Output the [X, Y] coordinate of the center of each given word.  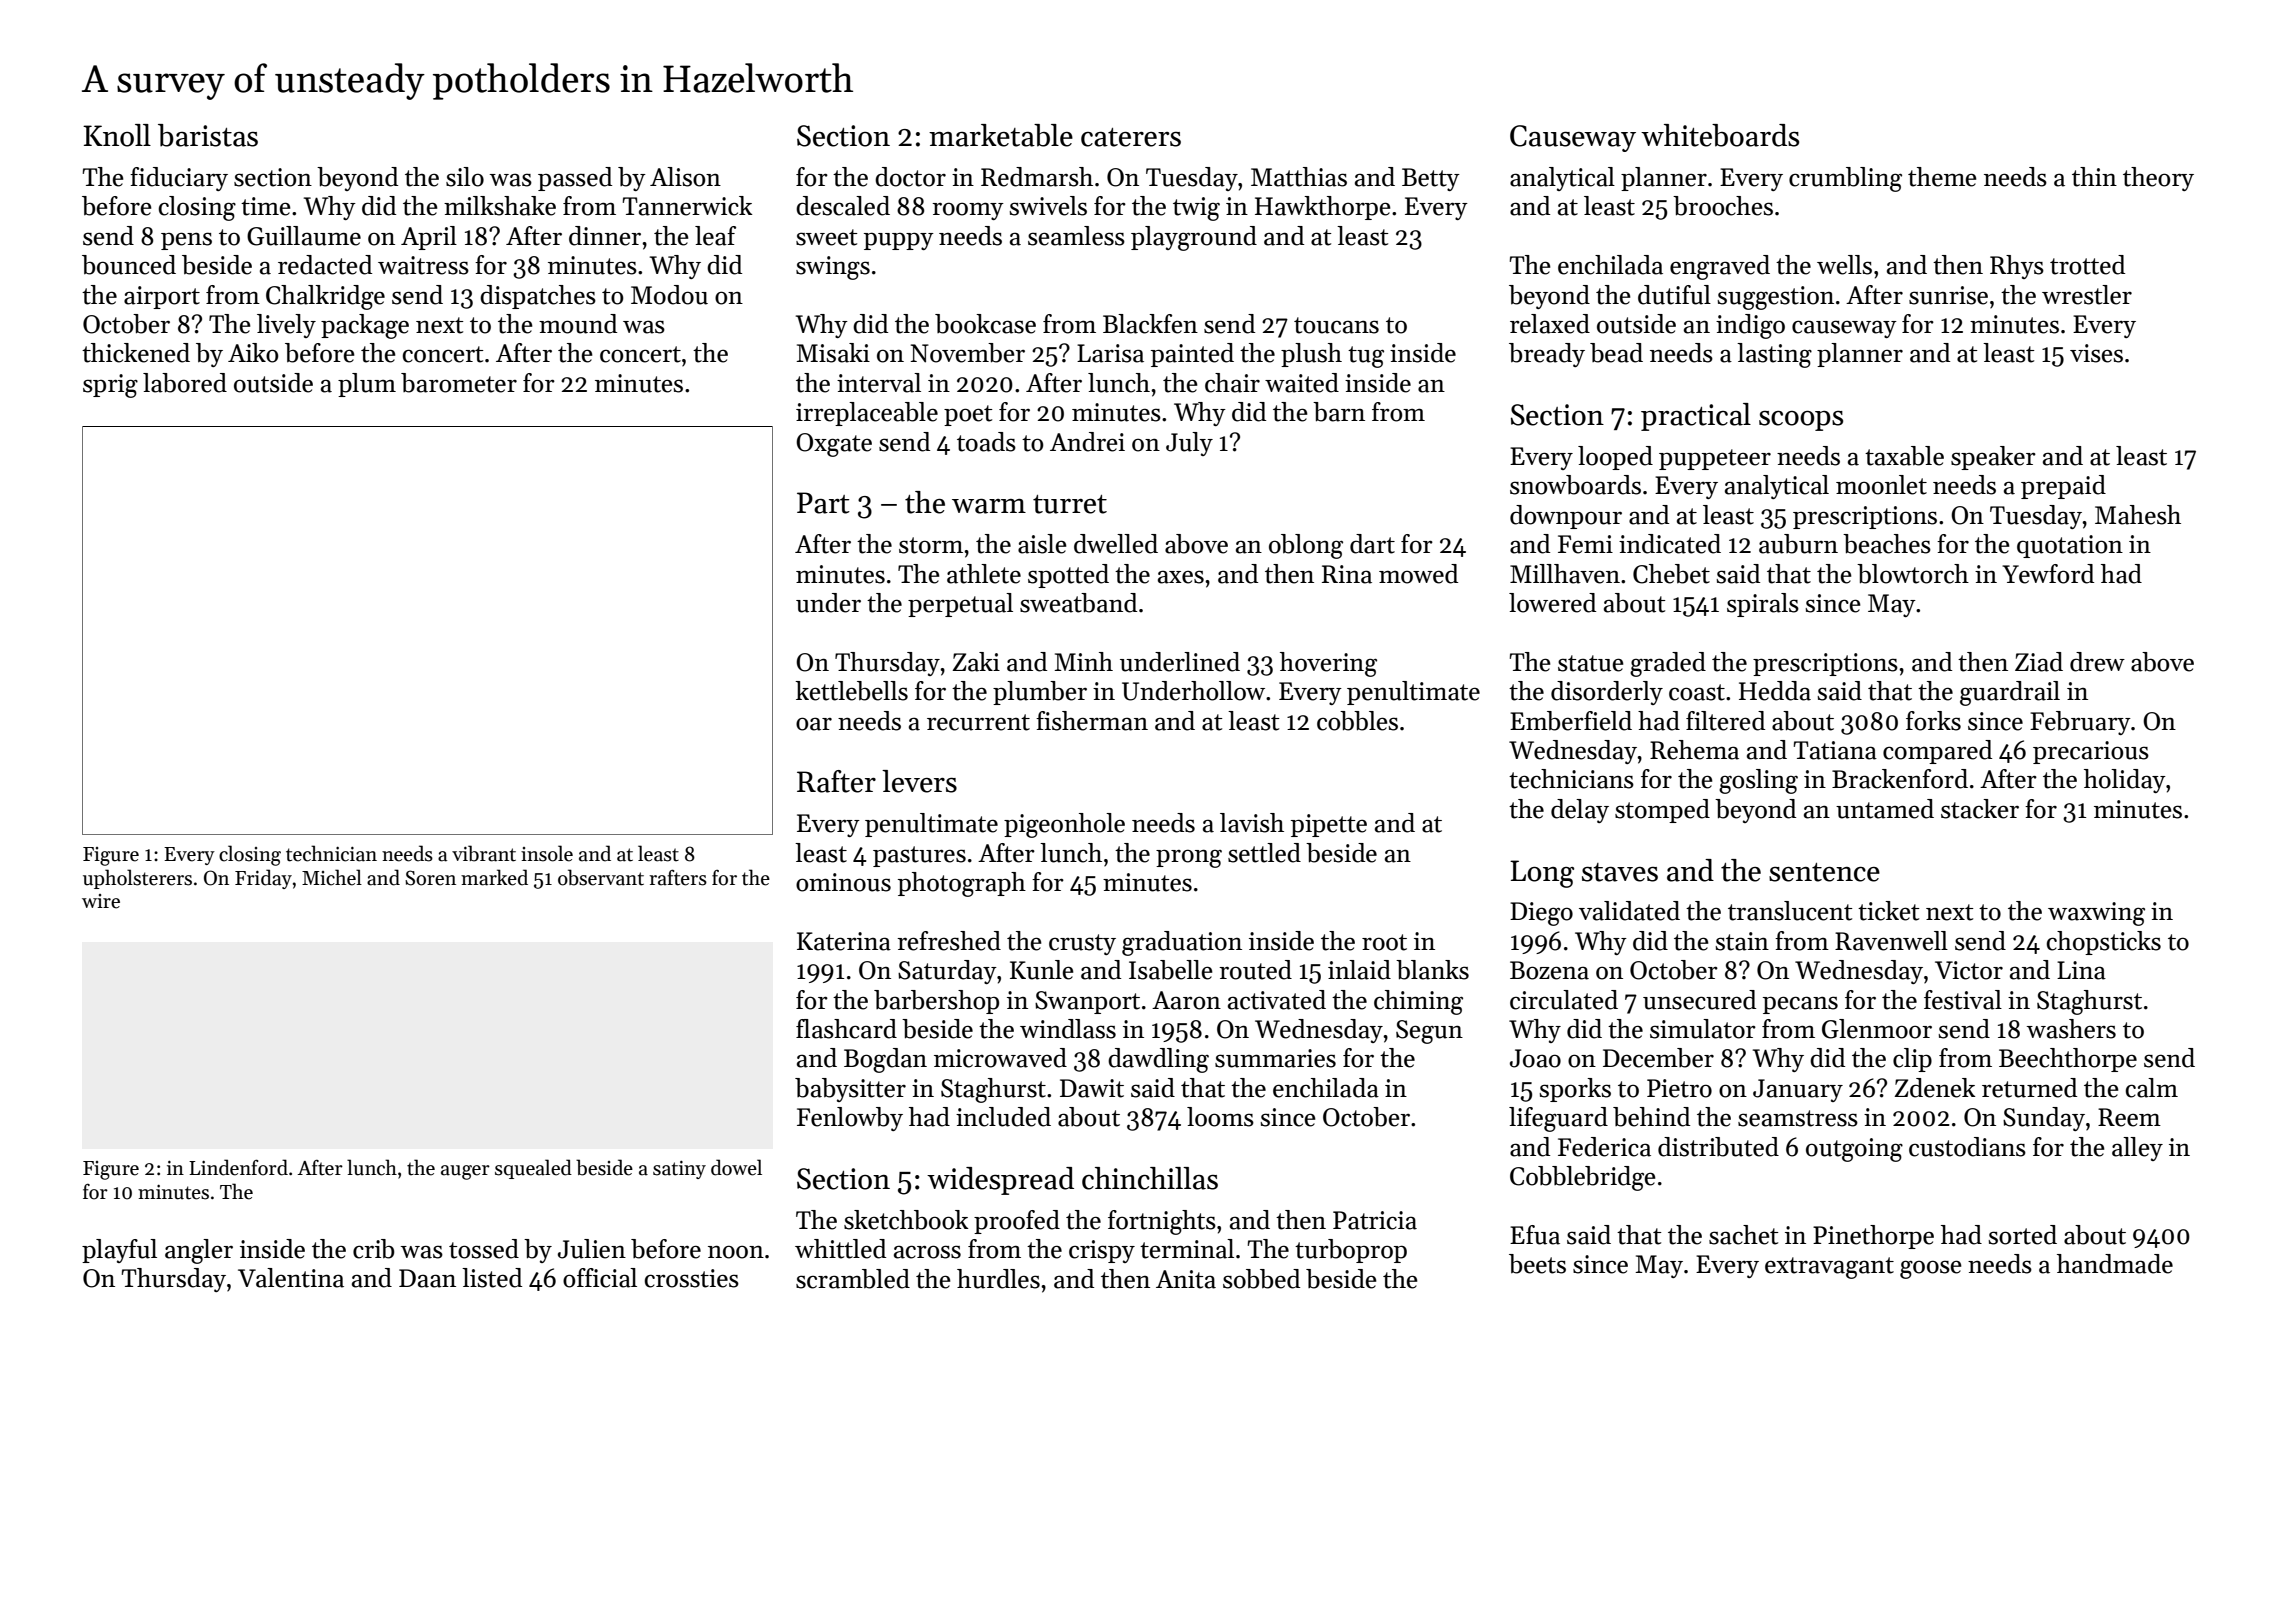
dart [1372, 544]
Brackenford [1900, 779]
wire [101, 901]
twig [1196, 209]
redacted [325, 265]
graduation [1182, 943]
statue [1591, 663]
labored [185, 383]
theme [1942, 177]
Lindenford [238, 1167]
